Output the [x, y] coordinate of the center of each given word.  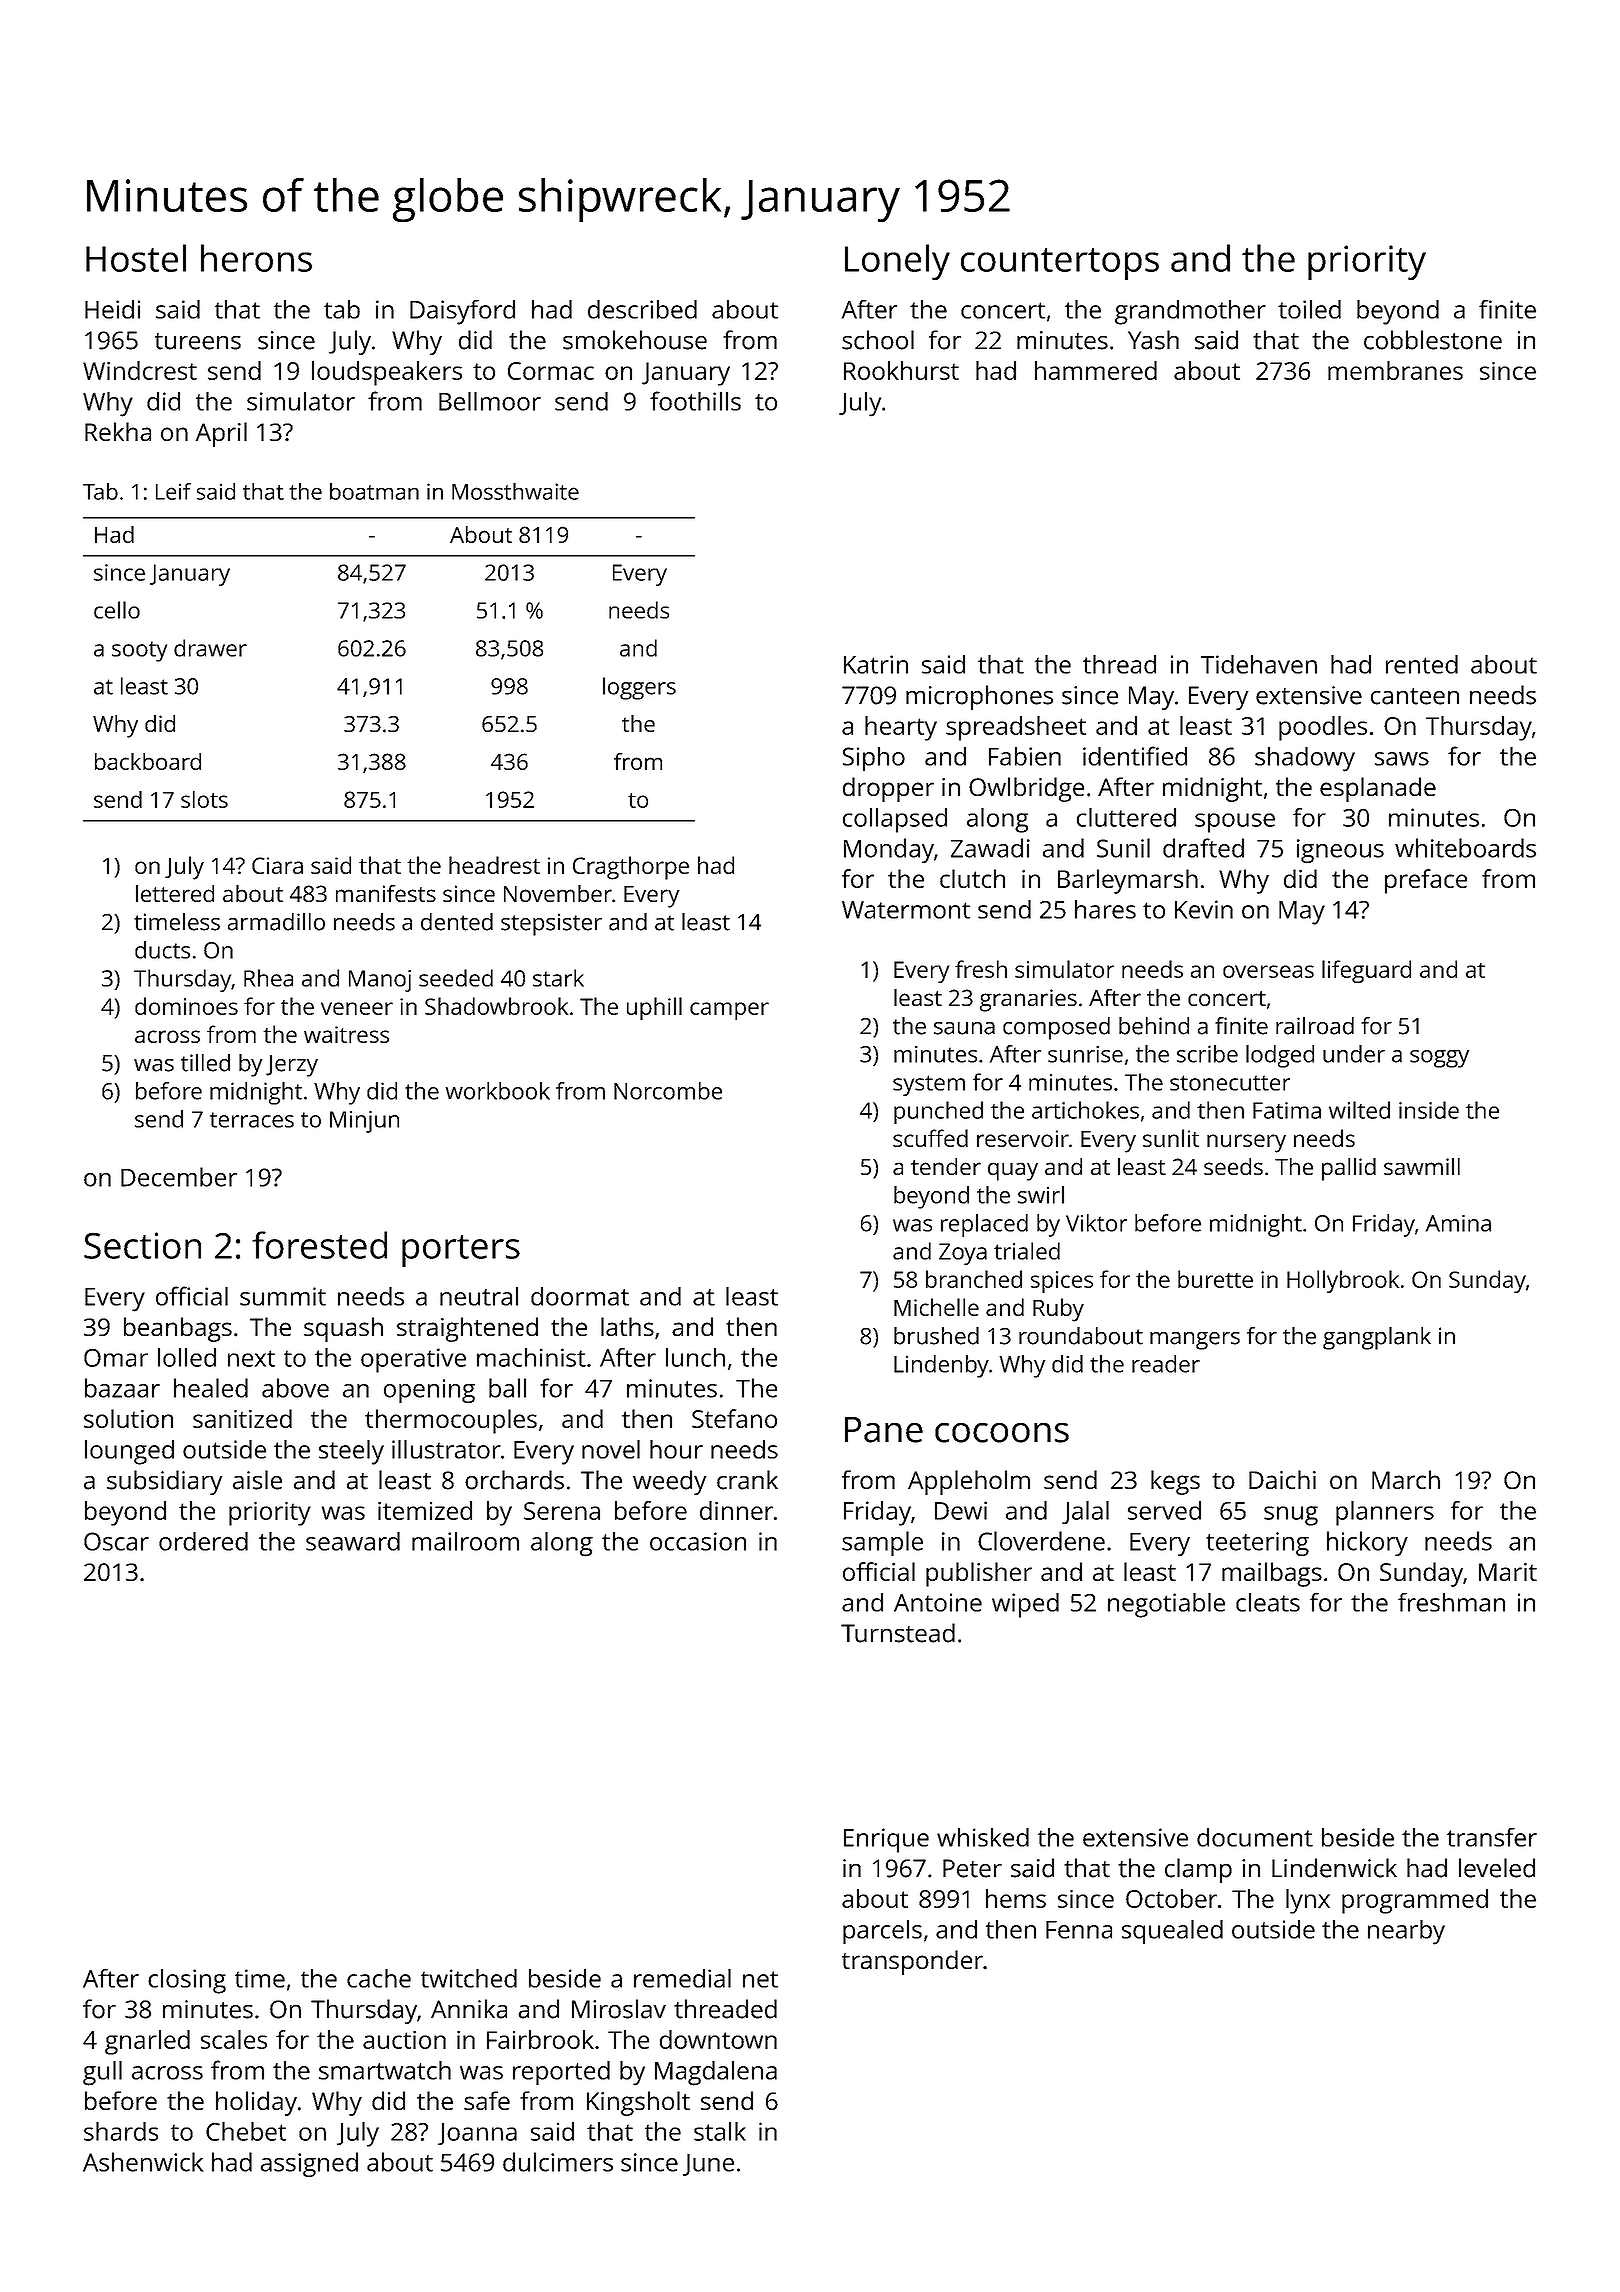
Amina [1458, 1223]
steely [351, 1452]
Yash [1153, 340]
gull [102, 2073]
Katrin [876, 664]
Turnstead [898, 1633]
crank [747, 1480]
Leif [173, 491]
